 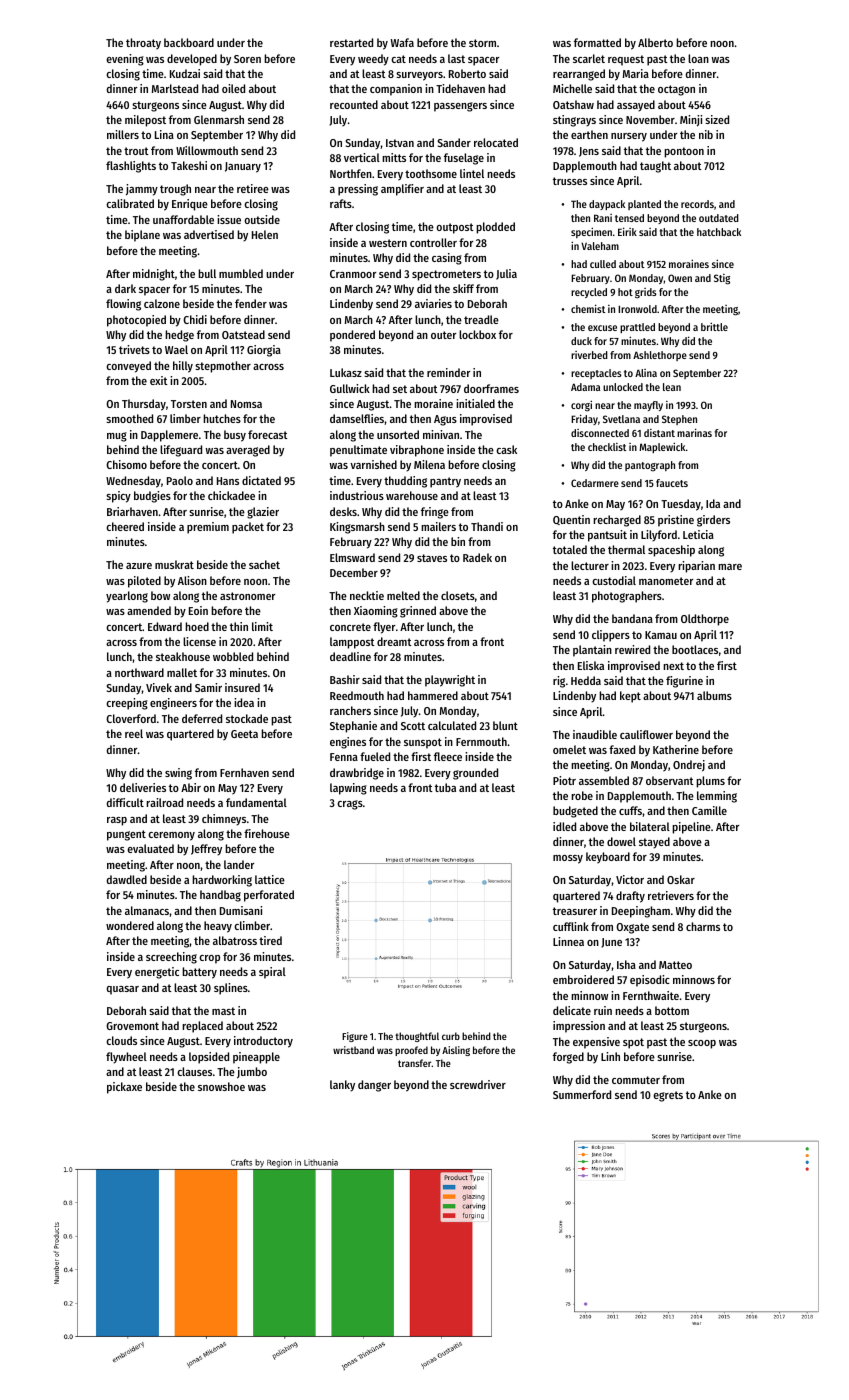 What do you see at coordinates (263, 1042) in the document?
I see `introductory` at bounding box center [263, 1042].
